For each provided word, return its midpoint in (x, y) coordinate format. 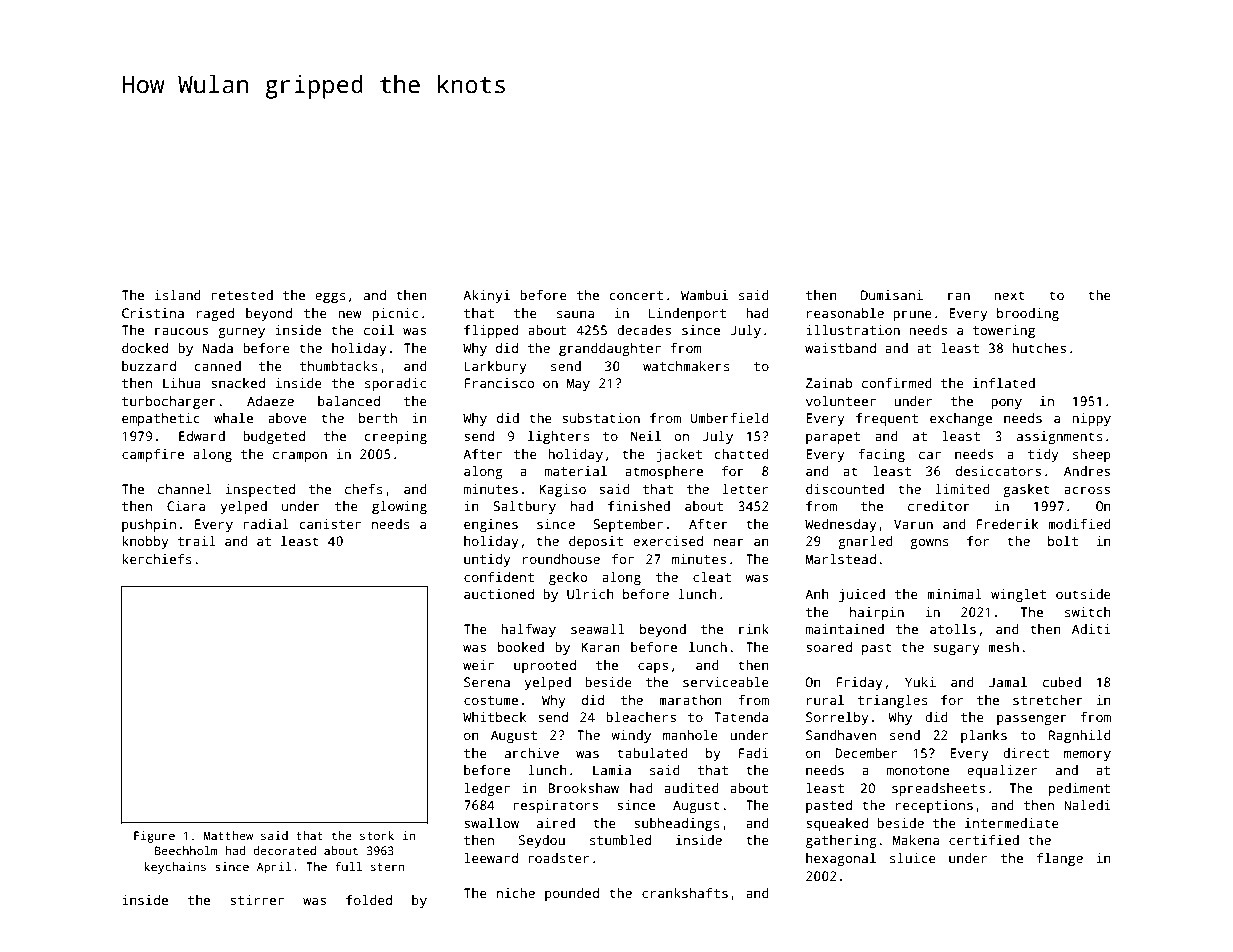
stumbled (620, 840)
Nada (218, 348)
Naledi (1087, 805)
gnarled (865, 542)
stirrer (257, 900)
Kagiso (563, 490)
